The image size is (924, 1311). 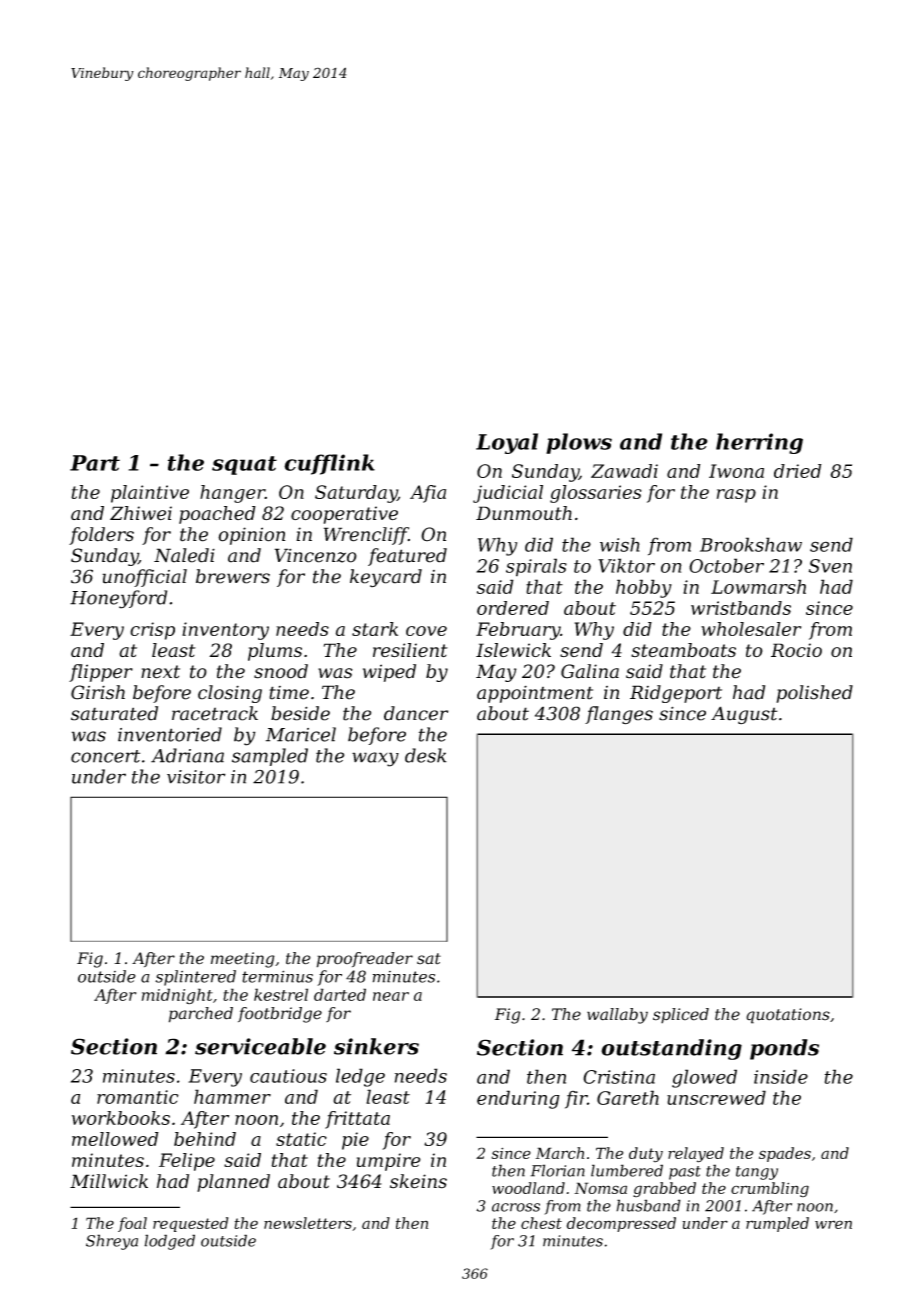 I want to click on Lowmarsh, so click(x=758, y=586).
